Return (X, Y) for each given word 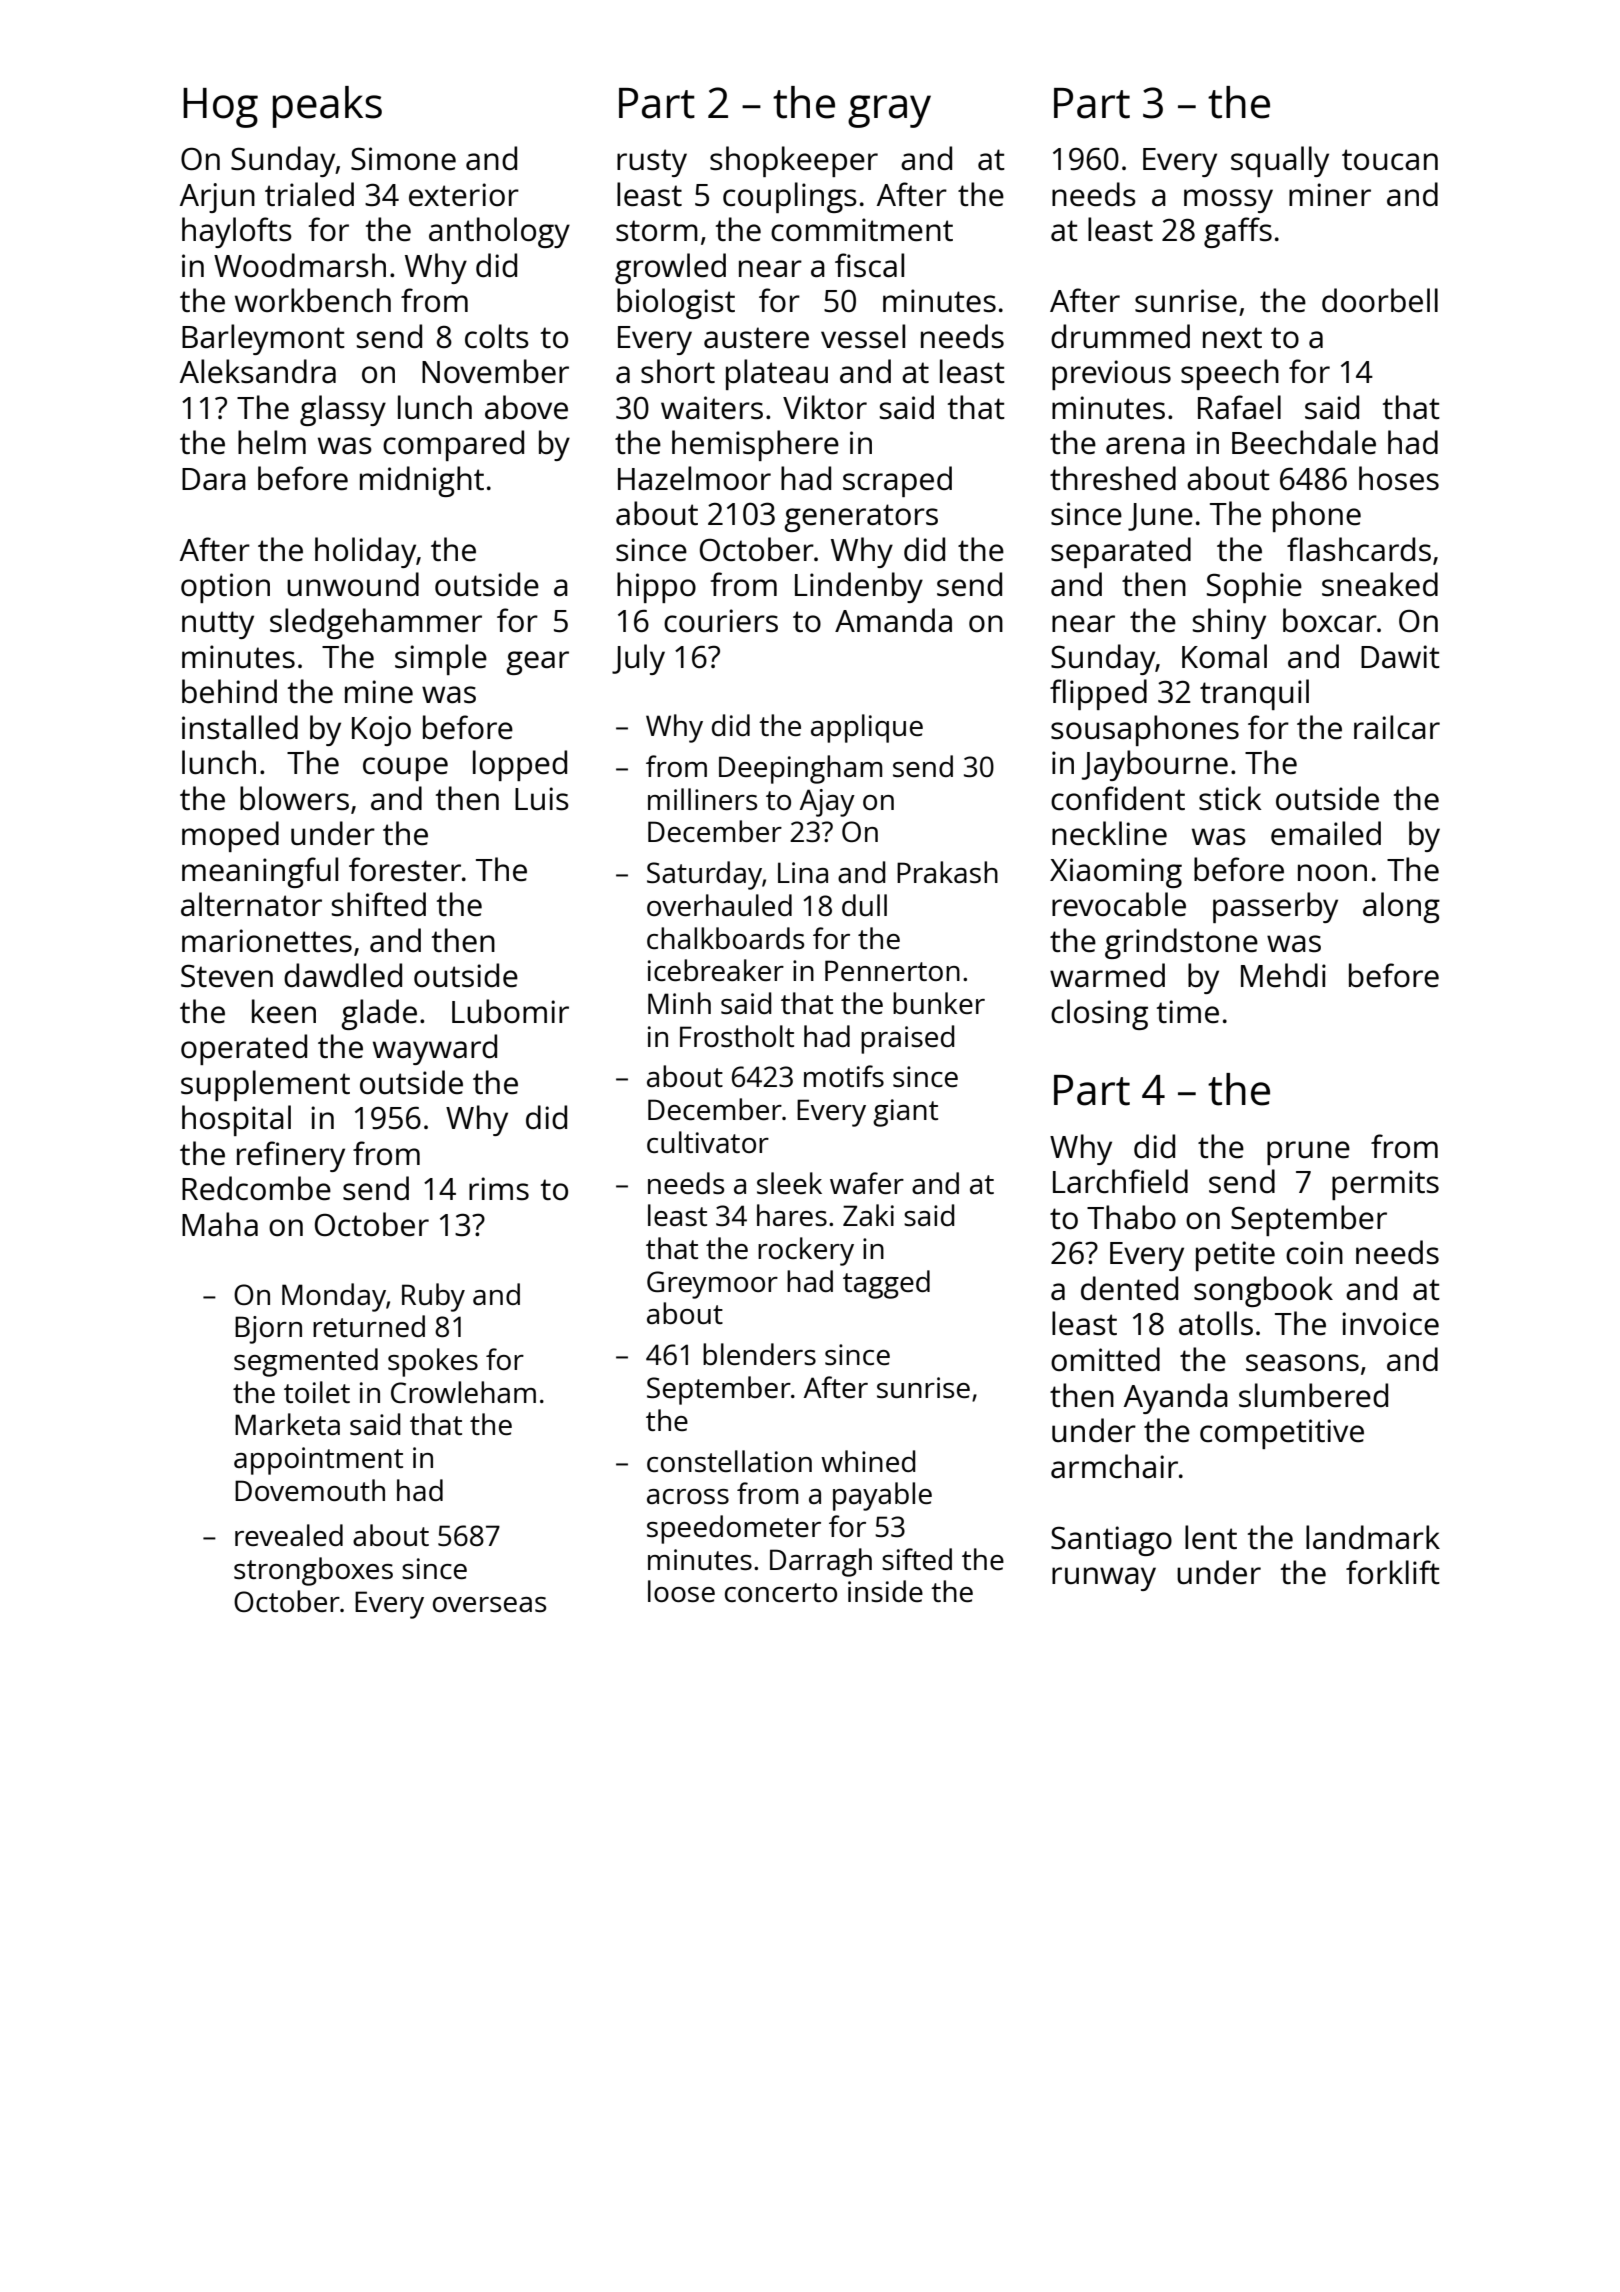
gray (889, 111)
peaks (327, 107)
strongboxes (313, 1571)
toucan (1390, 160)
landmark (1373, 1537)
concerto (781, 1592)
